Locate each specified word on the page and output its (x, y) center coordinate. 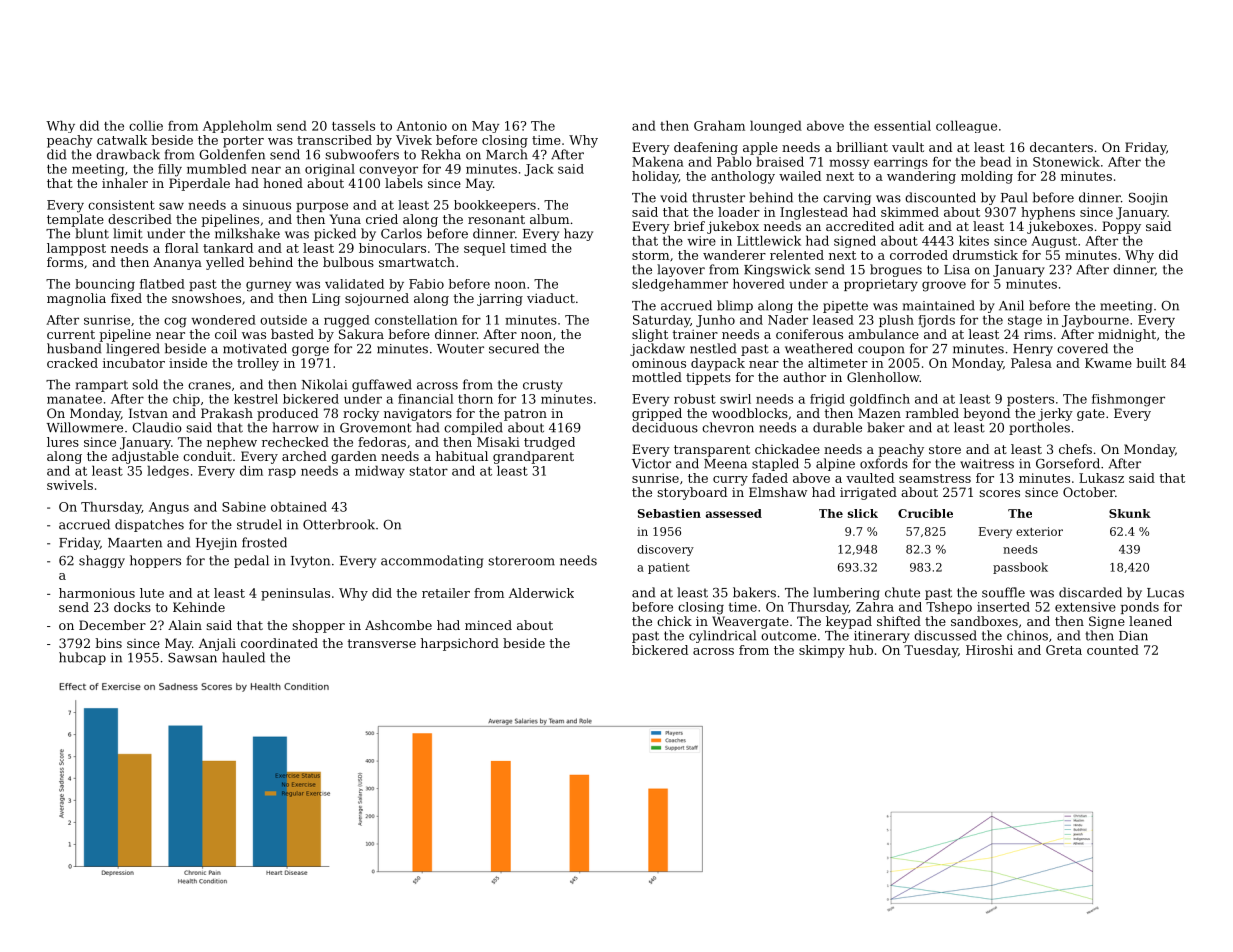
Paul (1014, 197)
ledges (168, 471)
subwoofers (362, 154)
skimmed (910, 212)
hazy (578, 234)
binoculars (392, 248)
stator (428, 471)
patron (525, 415)
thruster (718, 197)
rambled (932, 413)
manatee (74, 399)
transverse (382, 643)
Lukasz (1101, 478)
